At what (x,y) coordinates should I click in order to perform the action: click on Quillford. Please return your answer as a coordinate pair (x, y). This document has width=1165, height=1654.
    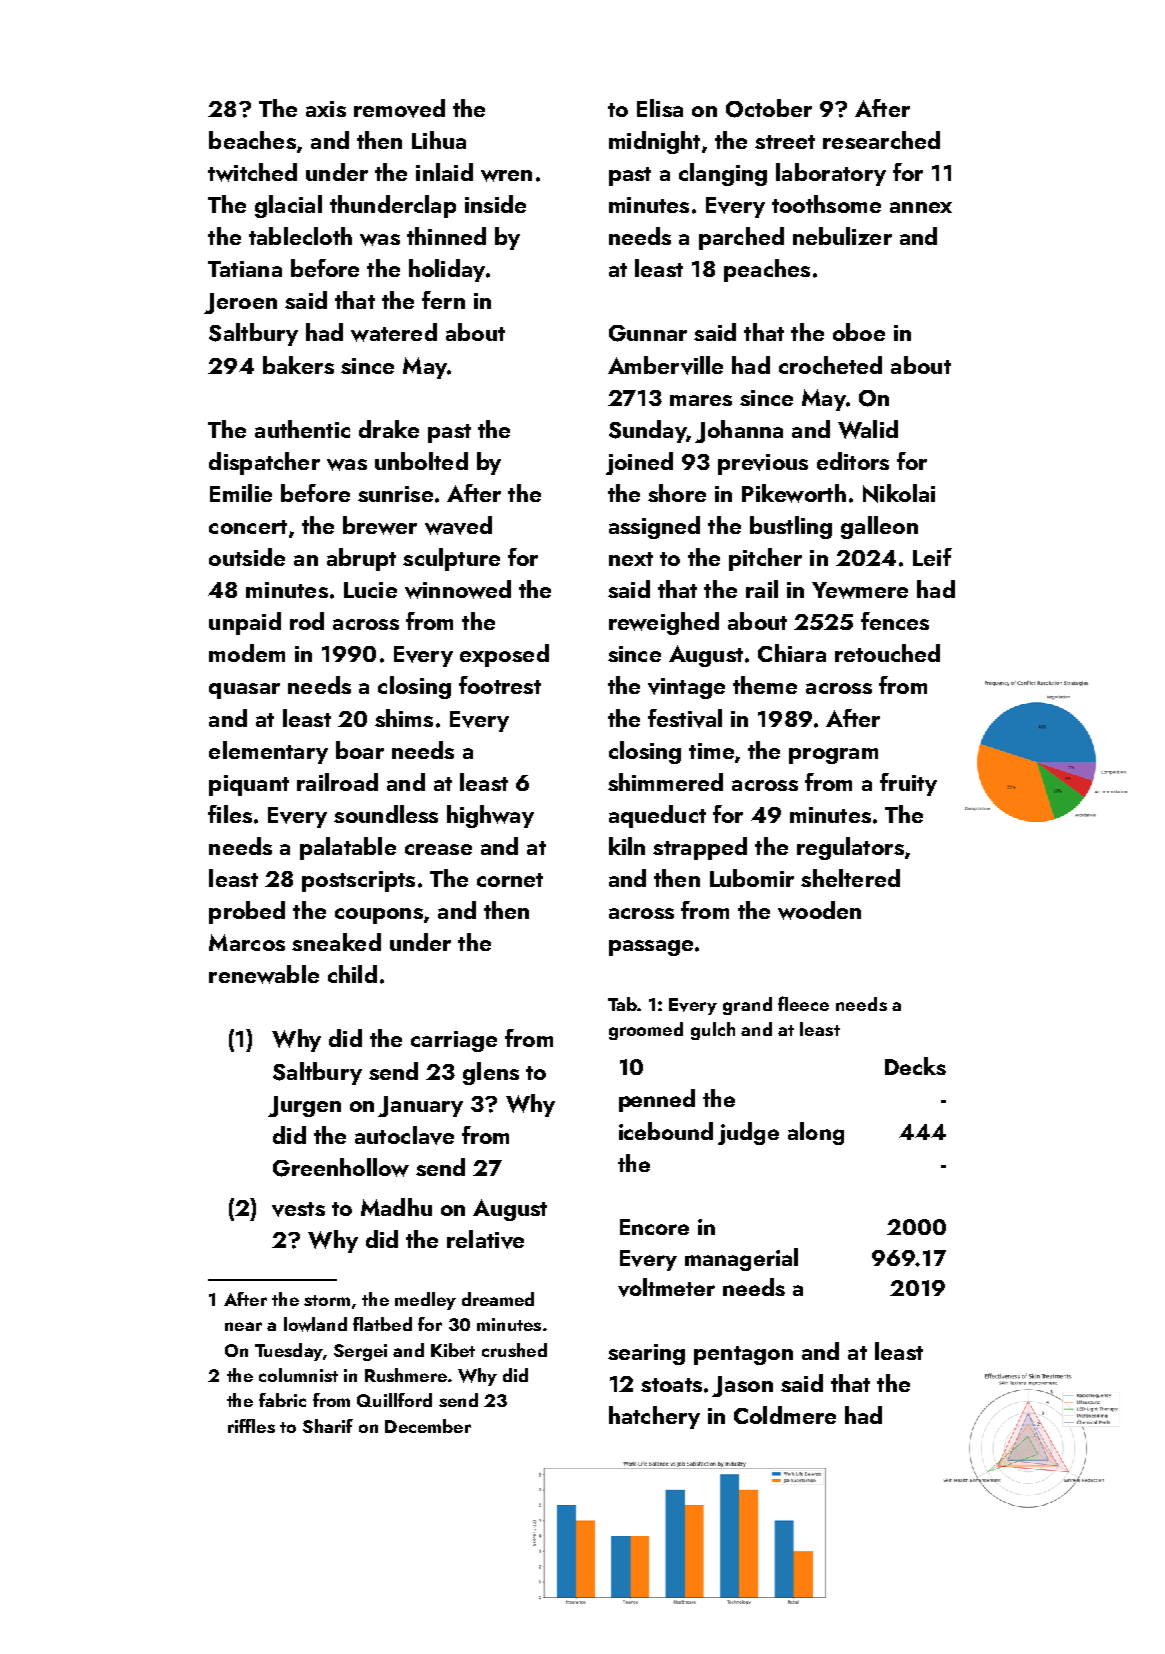
    Looking at the image, I should click on (394, 1400).
